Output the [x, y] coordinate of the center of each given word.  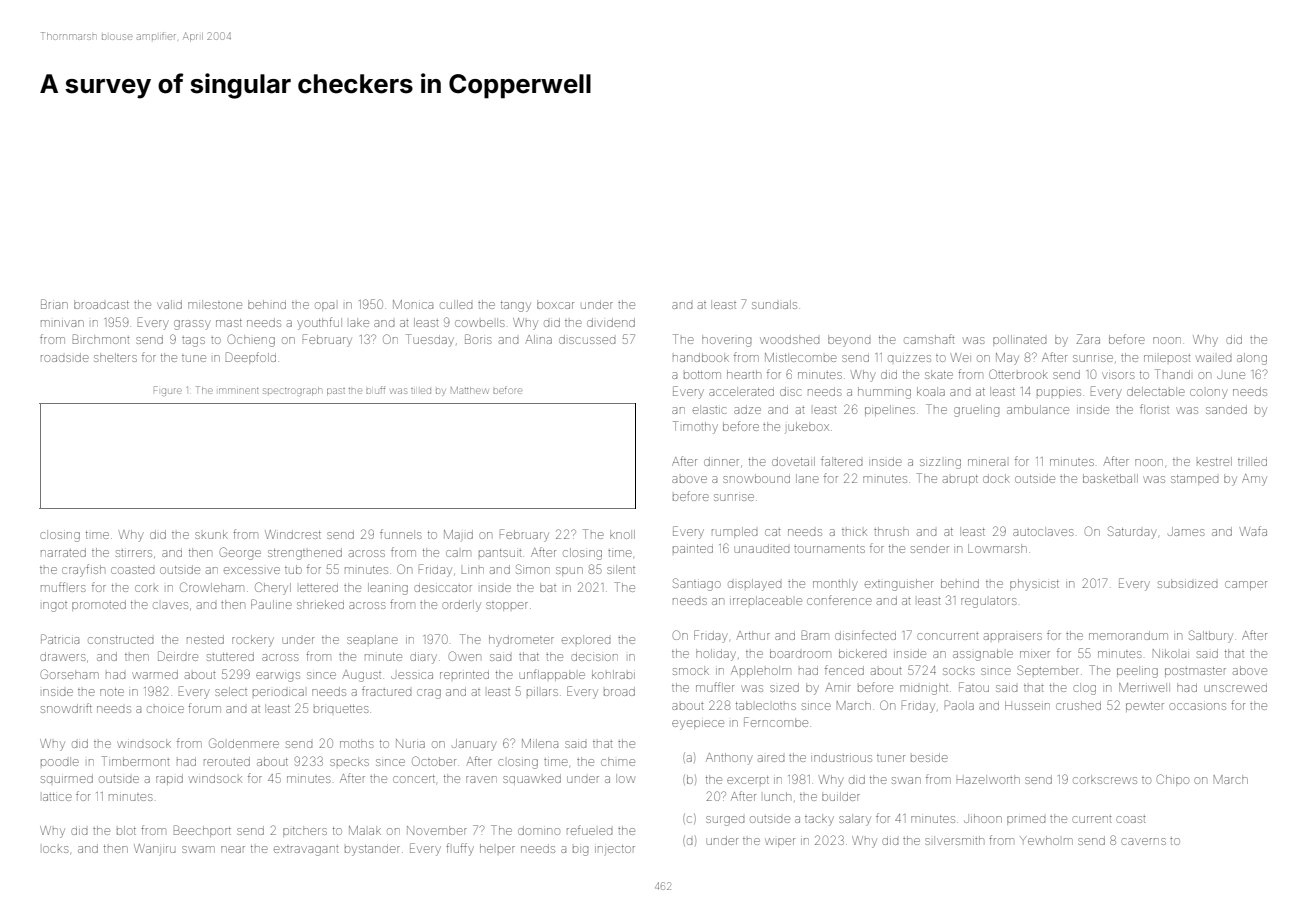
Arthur [753, 635]
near [233, 849]
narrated [63, 552]
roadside [65, 357]
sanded [1226, 409]
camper [1246, 585]
